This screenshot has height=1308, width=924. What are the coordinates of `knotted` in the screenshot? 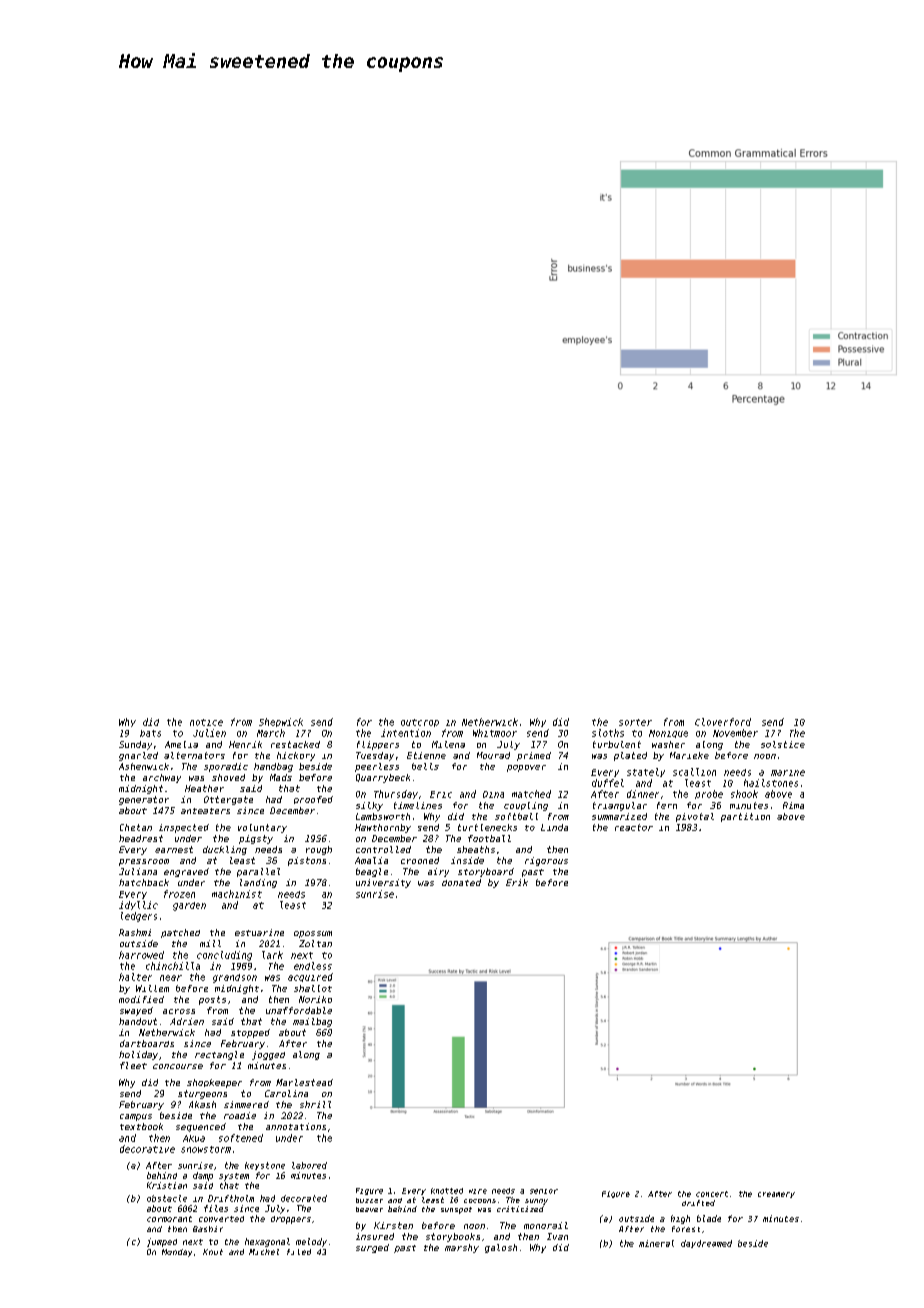 It's located at (447, 1191).
